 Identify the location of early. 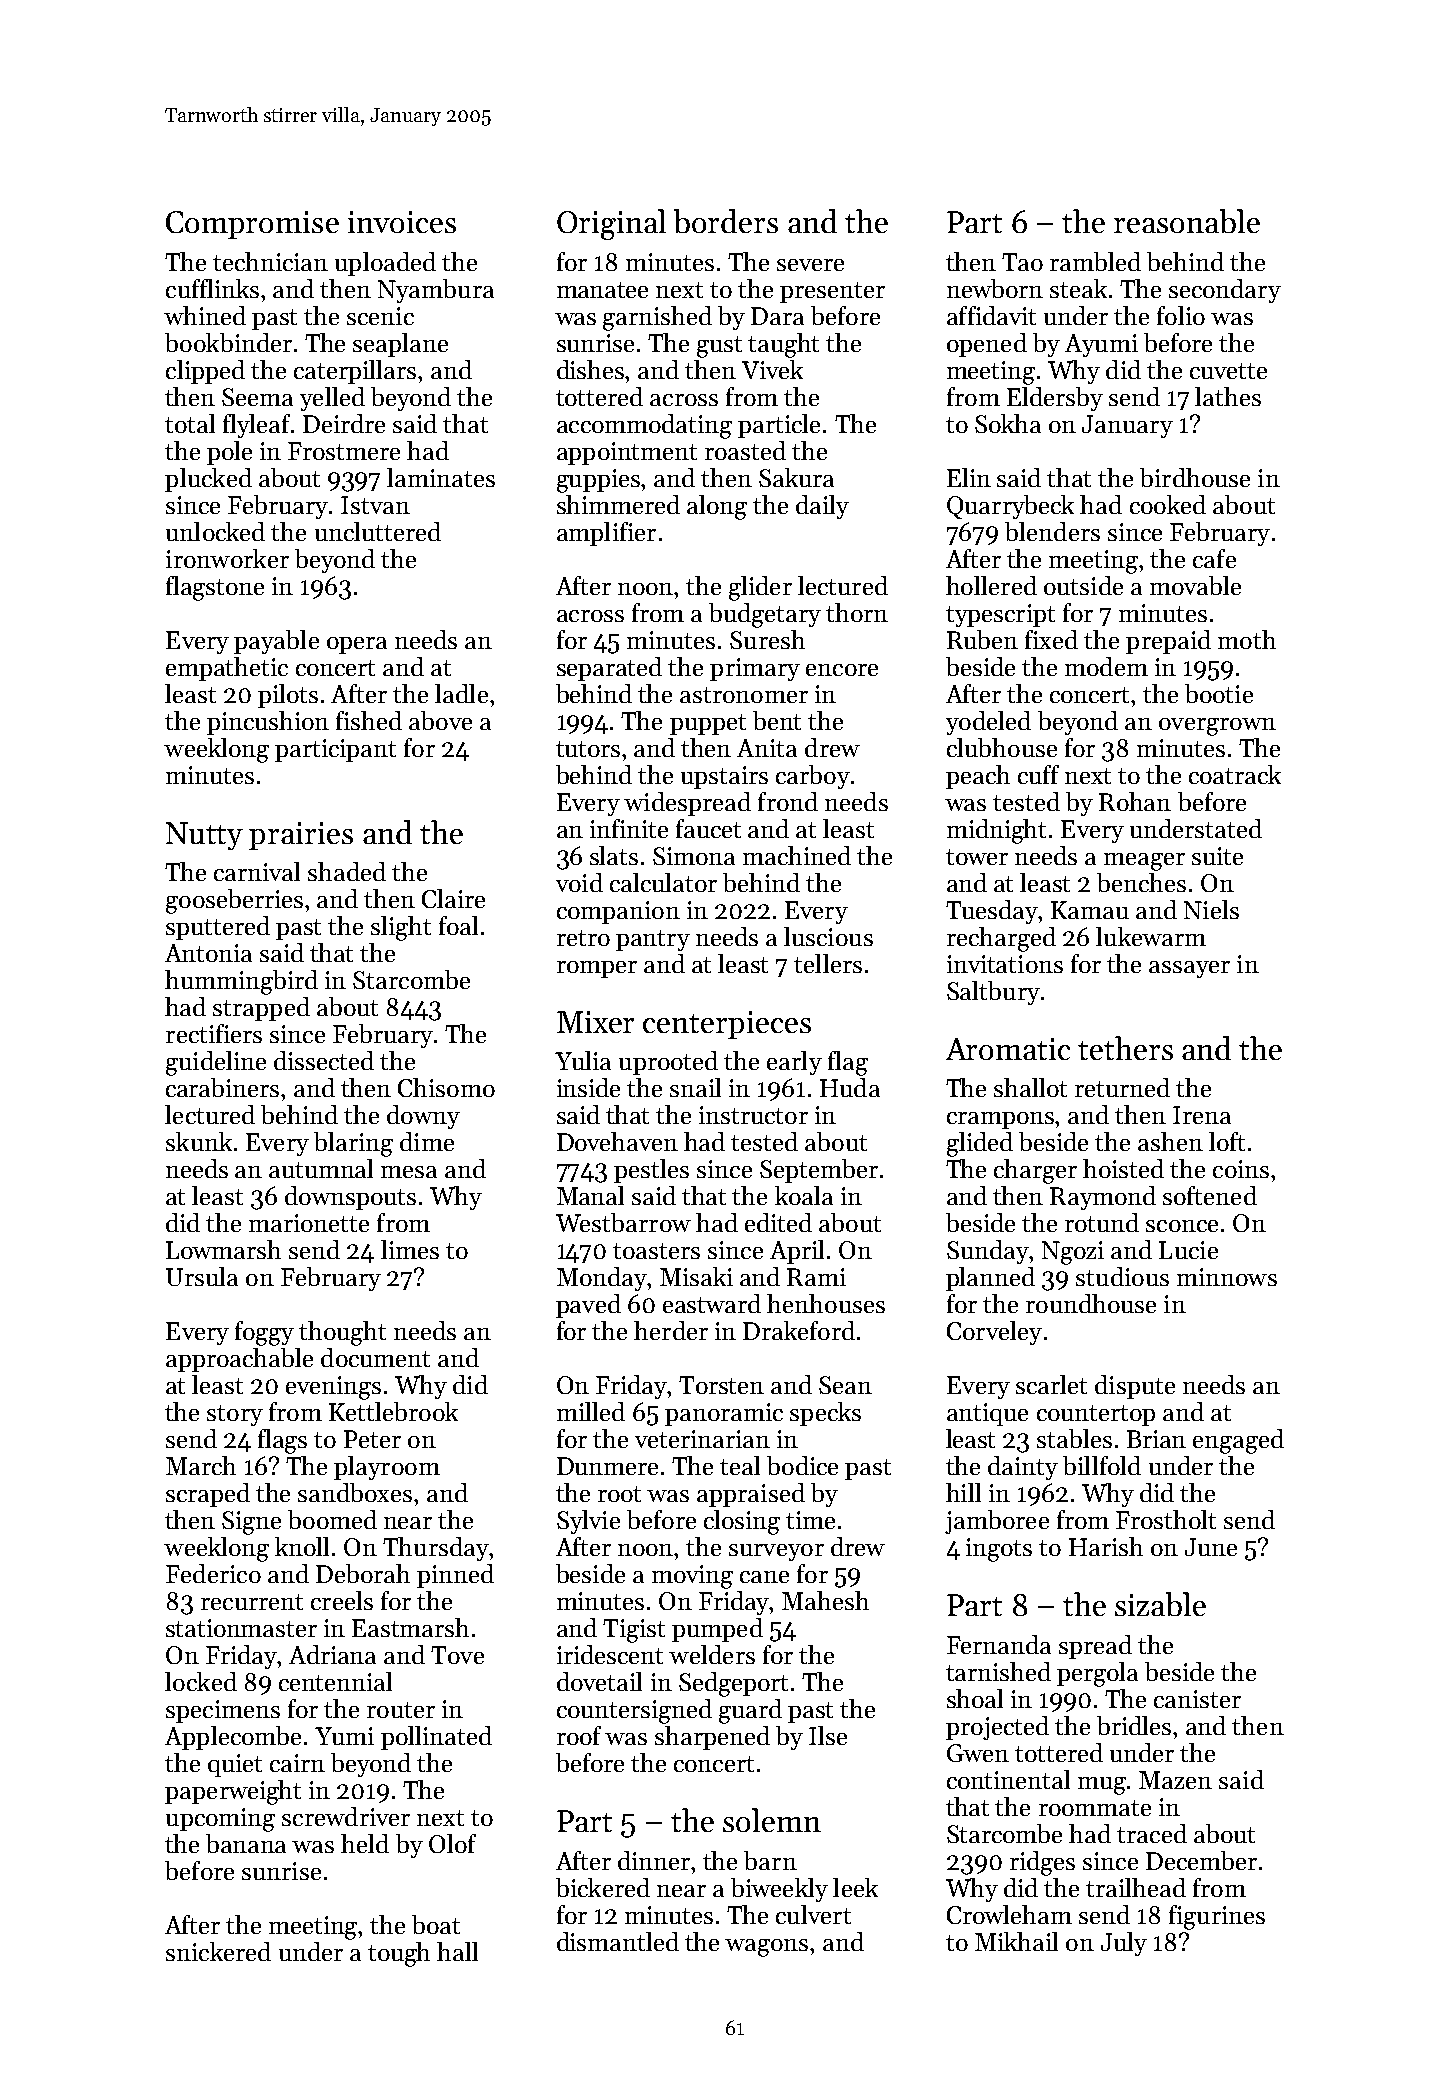
(794, 1063).
